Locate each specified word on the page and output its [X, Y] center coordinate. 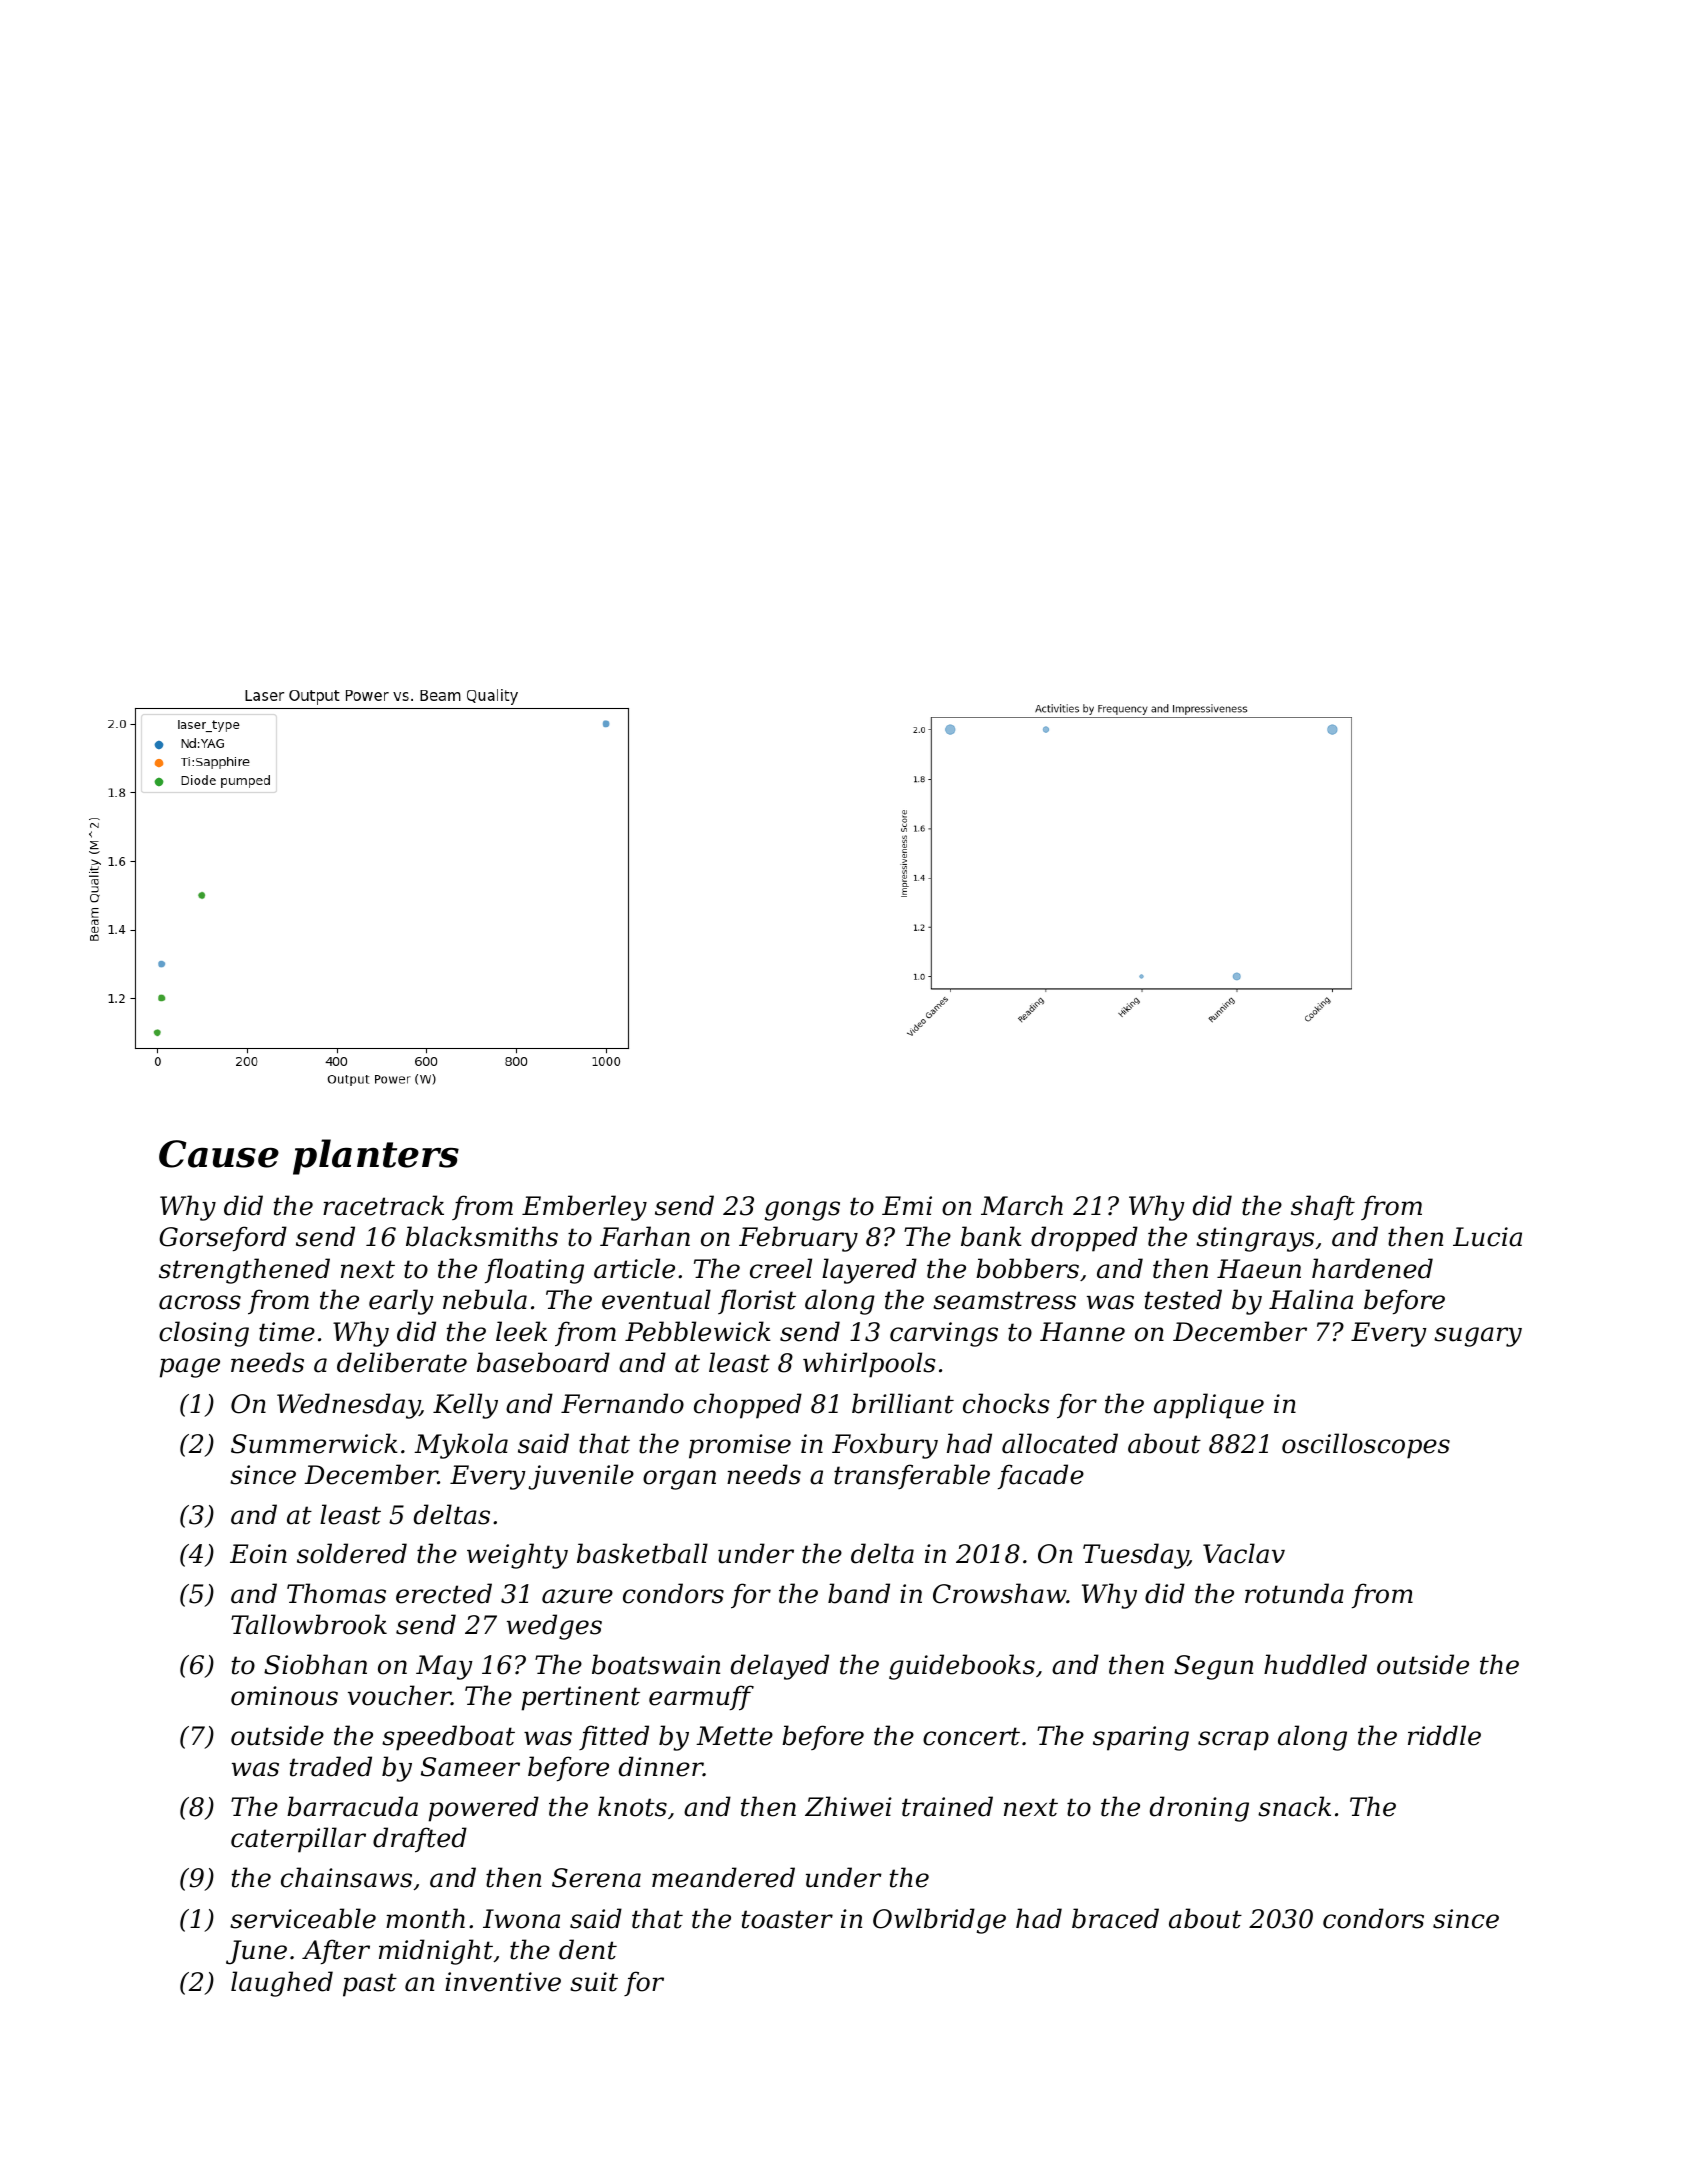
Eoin [258, 1554]
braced [1115, 1918]
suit [594, 1982]
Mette [734, 1736]
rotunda [1294, 1593]
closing [204, 1334]
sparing [1141, 1738]
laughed [282, 1984]
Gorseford [223, 1238]
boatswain [656, 1664]
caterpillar [298, 1840]
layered [869, 1271]
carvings [944, 1334]
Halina [1311, 1299]
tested [1183, 1299]
